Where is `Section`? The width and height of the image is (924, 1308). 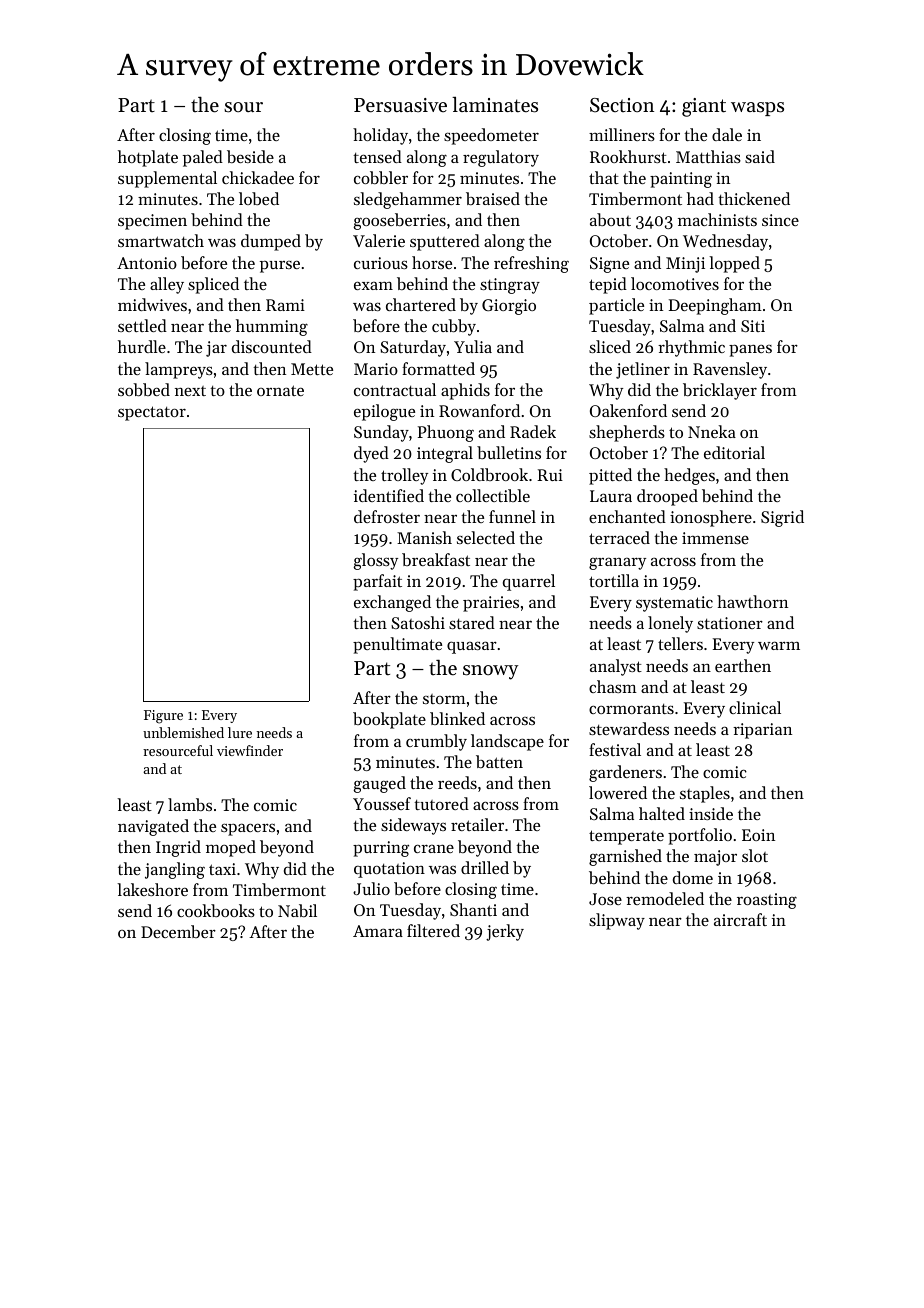 Section is located at coordinates (622, 105).
